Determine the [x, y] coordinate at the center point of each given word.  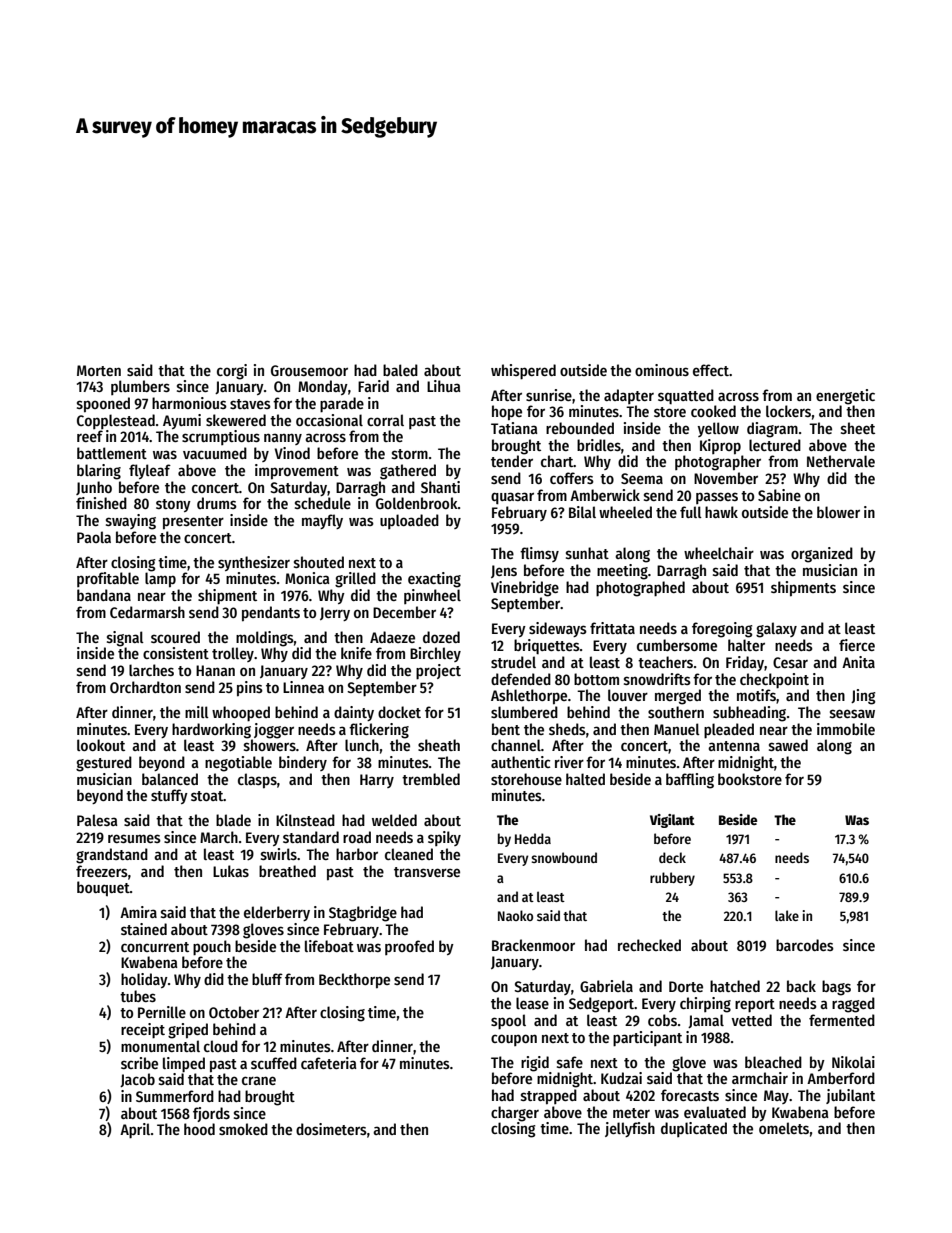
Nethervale [841, 461]
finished [101, 503]
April [135, 1131]
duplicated [694, 1129]
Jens [504, 571]
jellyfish [630, 1129]
